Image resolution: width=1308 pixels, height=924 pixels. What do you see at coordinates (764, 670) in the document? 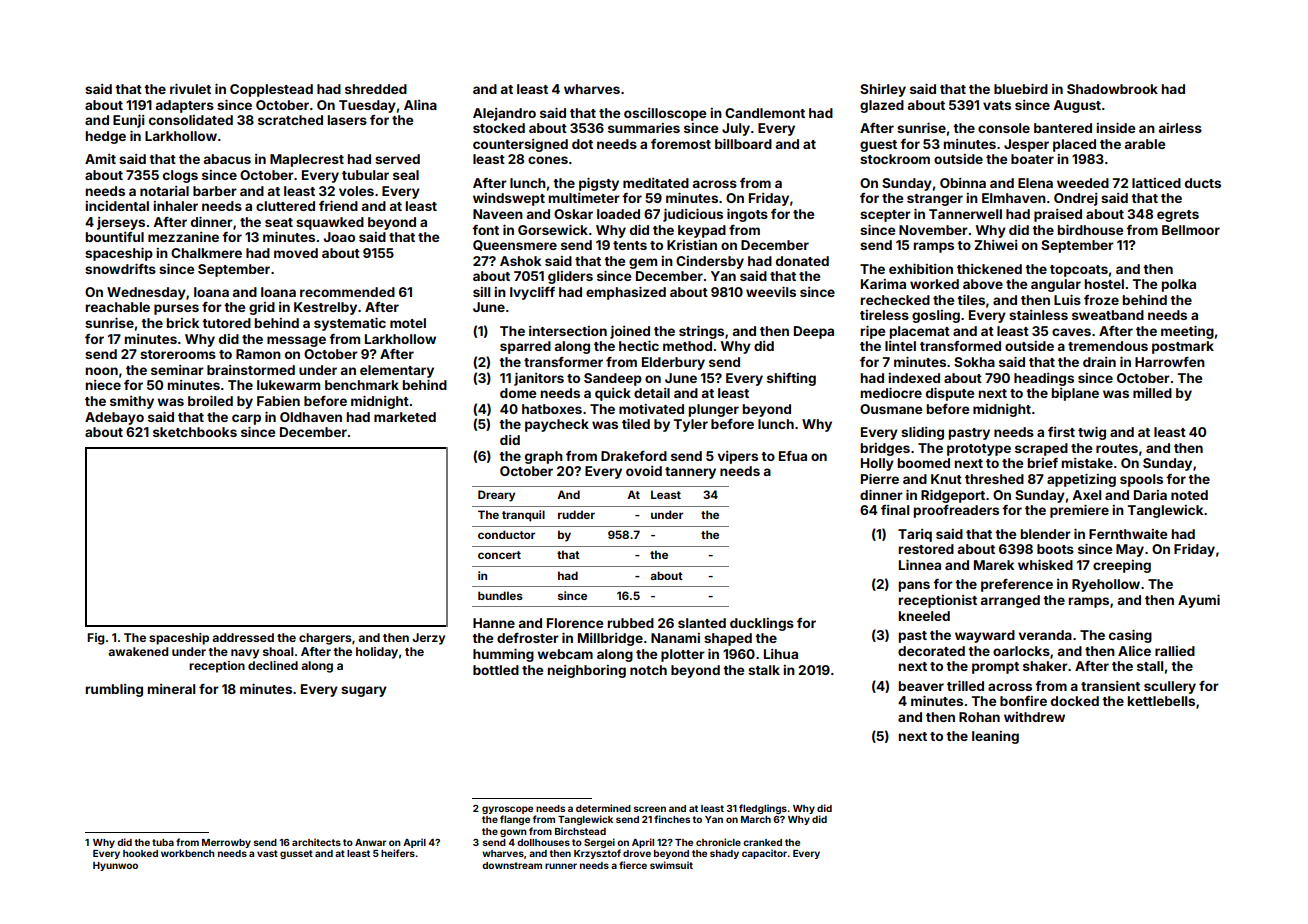
I see `stalk` at bounding box center [764, 670].
